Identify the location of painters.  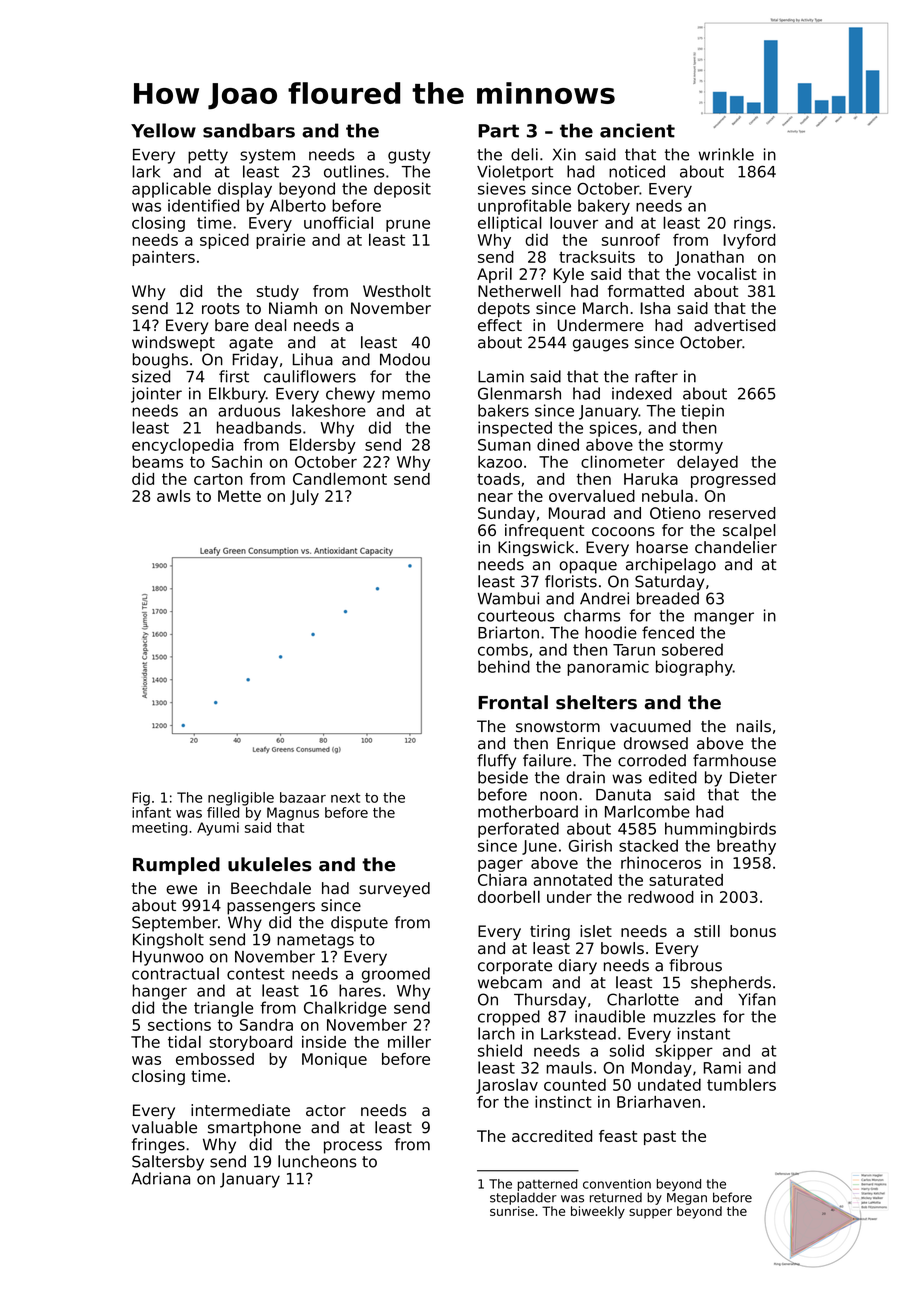
(164, 258).
